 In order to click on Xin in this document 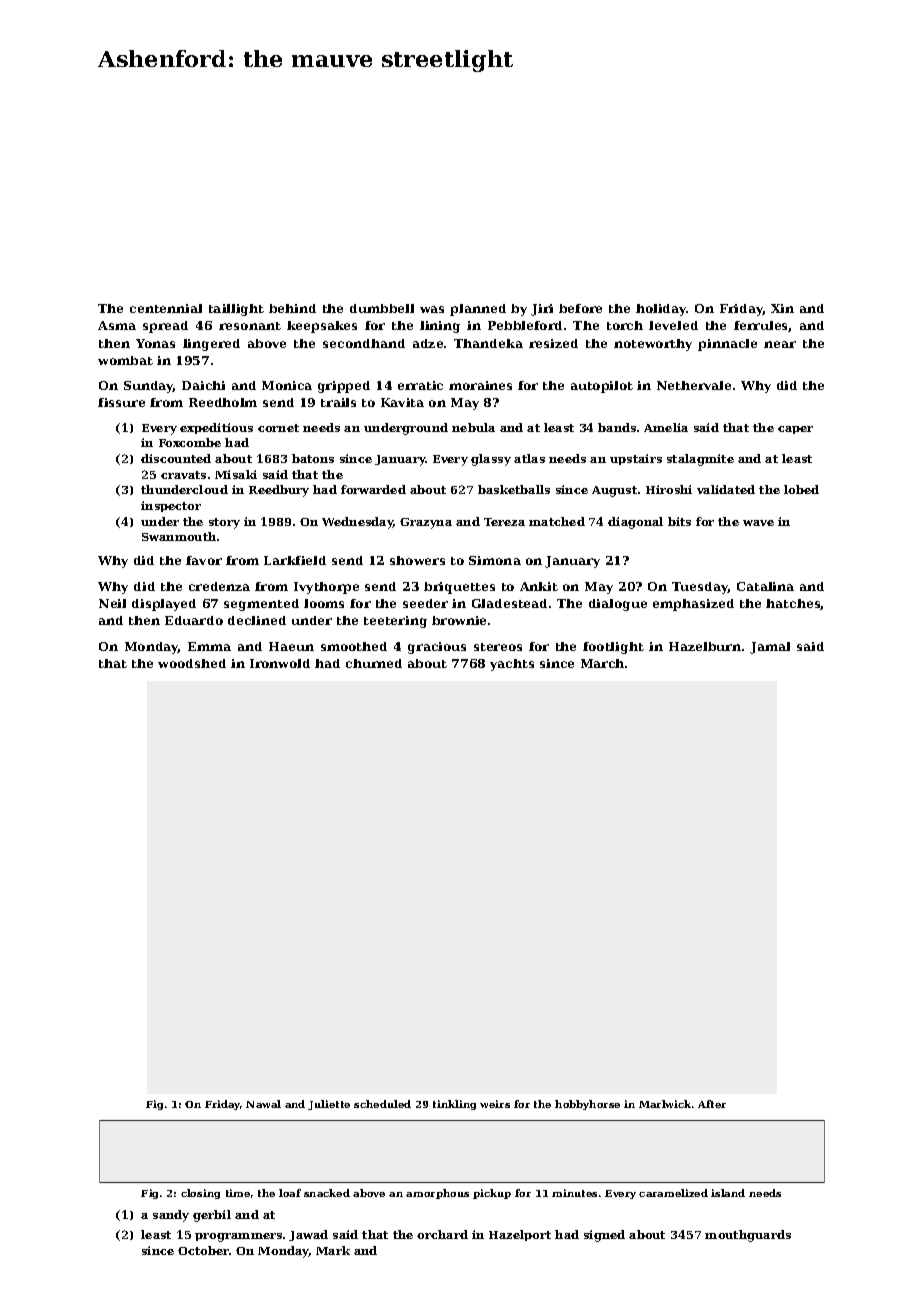, I will do `click(782, 308)`.
